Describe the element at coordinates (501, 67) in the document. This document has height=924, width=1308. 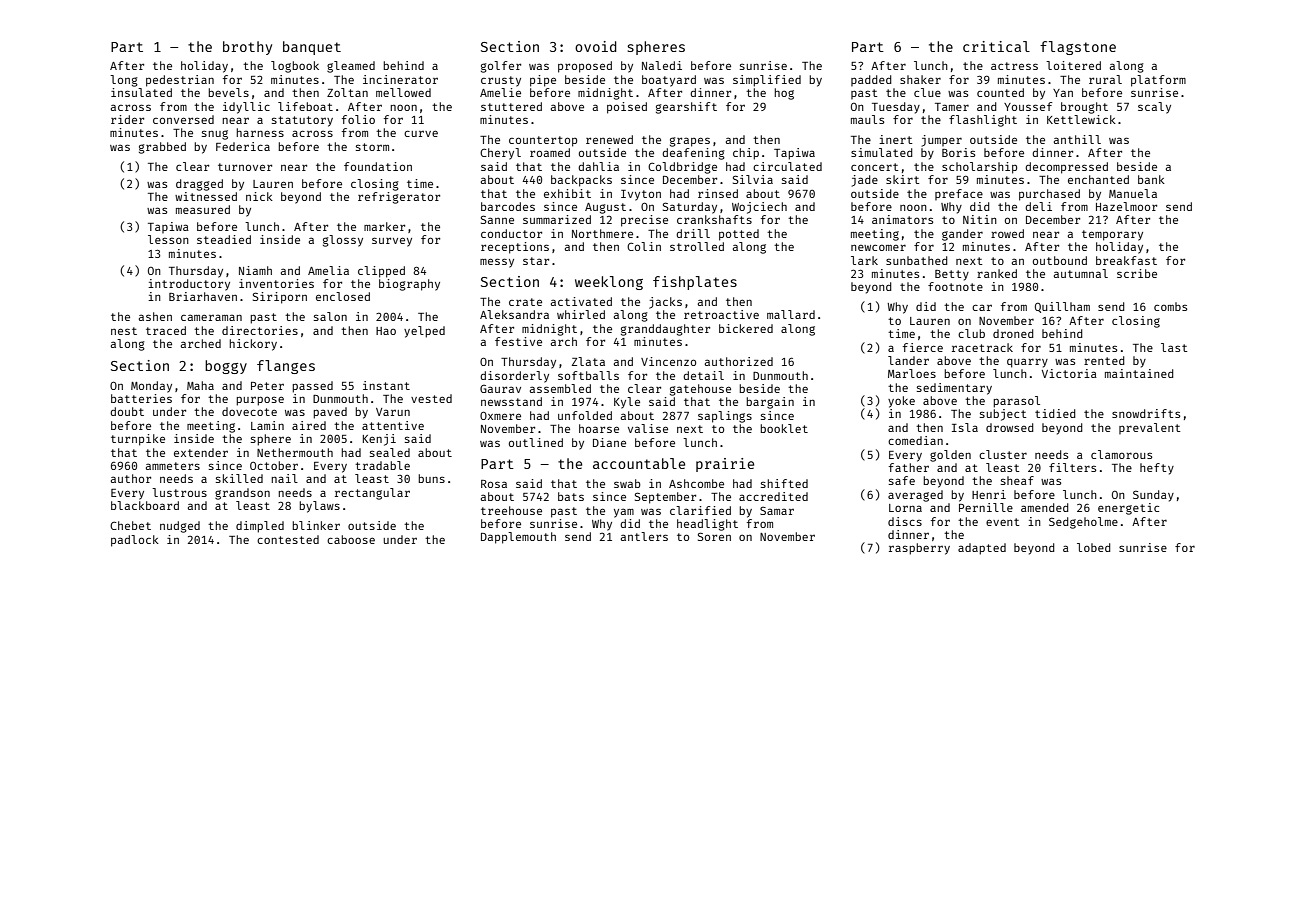
I see `golfer` at that location.
